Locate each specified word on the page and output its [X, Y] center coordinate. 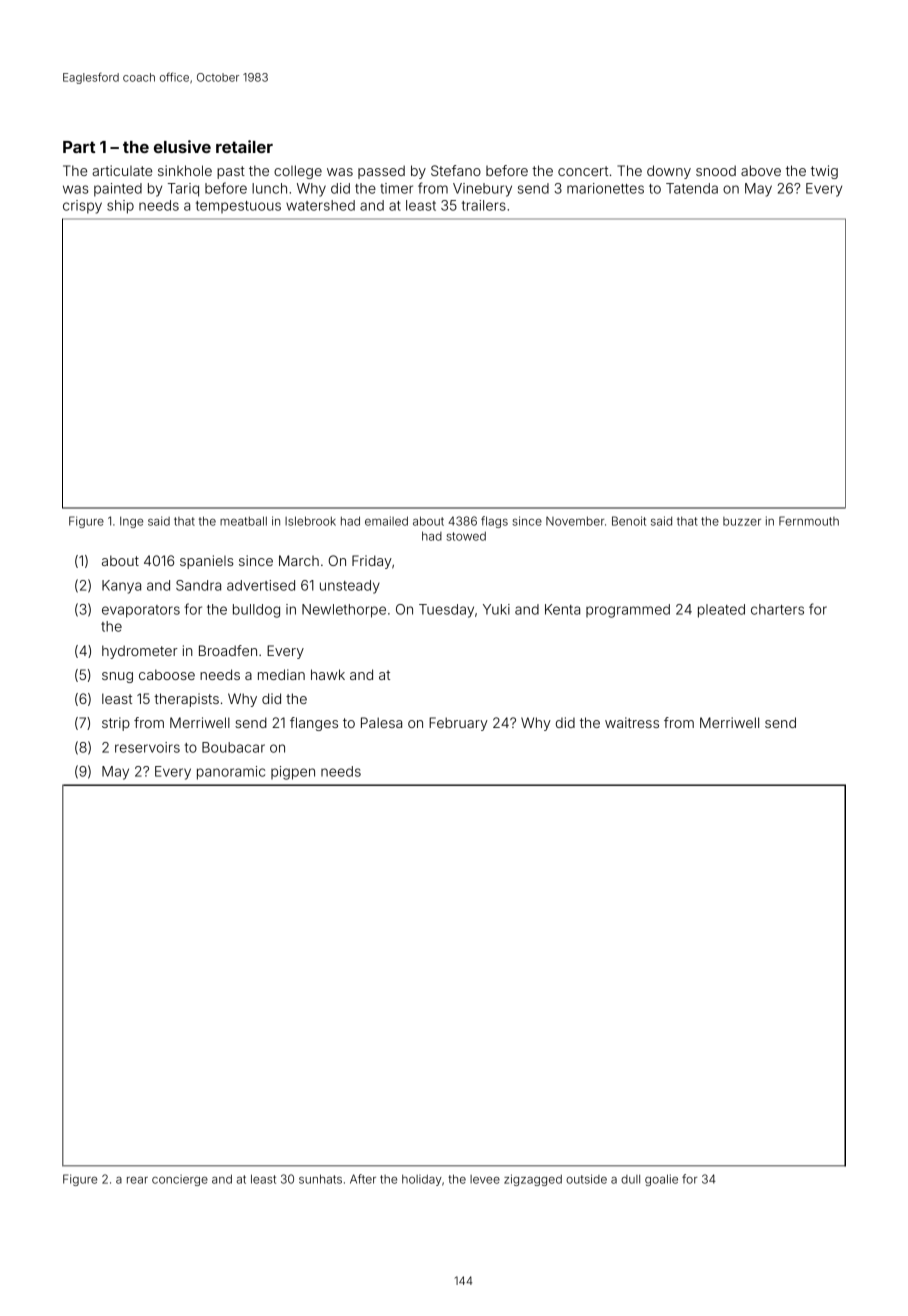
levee [485, 1179]
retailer [244, 146]
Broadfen [228, 650]
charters [777, 609]
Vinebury [482, 190]
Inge [131, 522]
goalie [661, 1180]
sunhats [320, 1179]
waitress [632, 722]
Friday [372, 562]
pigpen [293, 773]
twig [824, 172]
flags [494, 522]
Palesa [381, 722]
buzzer [742, 521]
